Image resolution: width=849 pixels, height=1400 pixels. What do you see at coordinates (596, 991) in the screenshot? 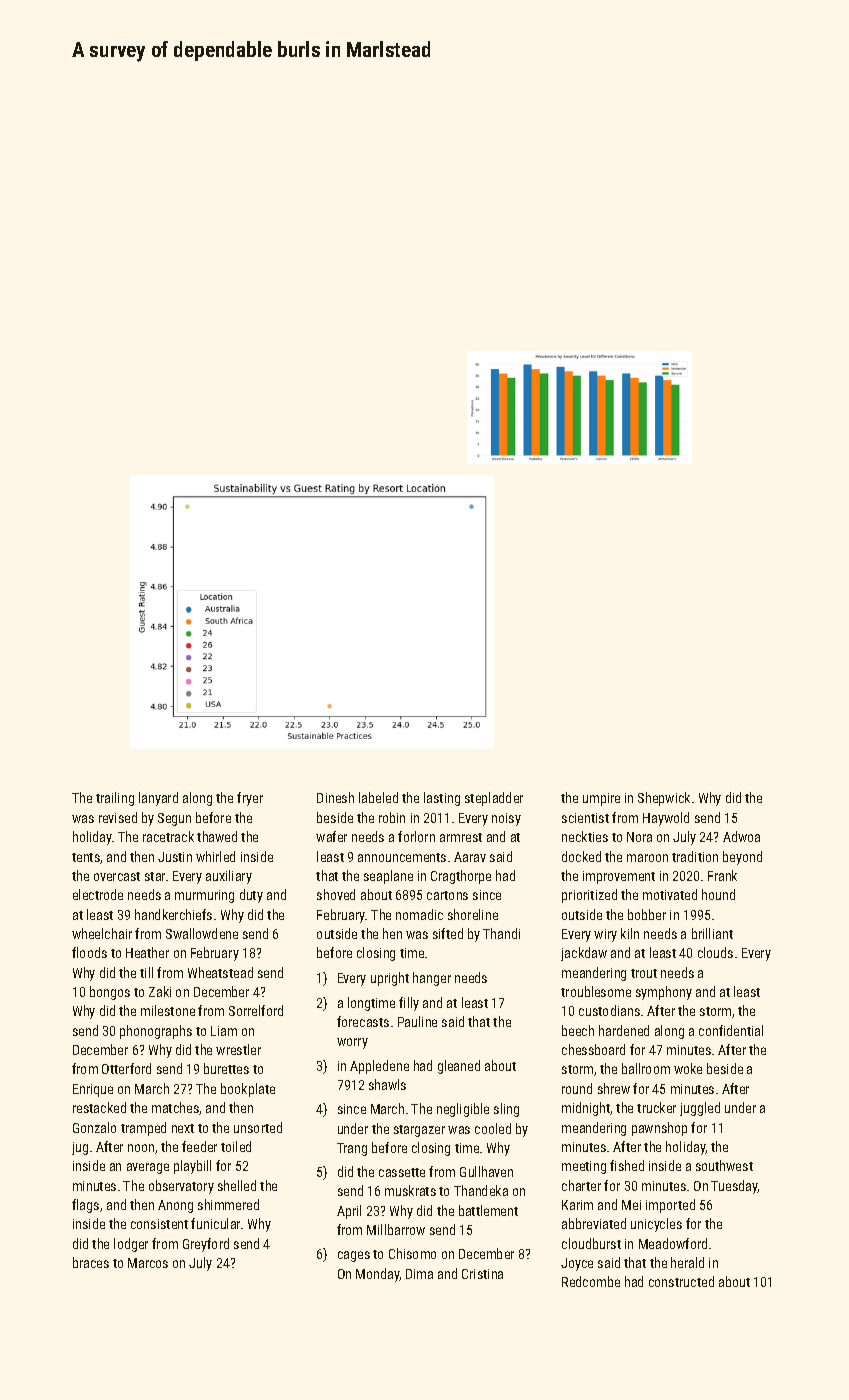
I see `troublesome` at bounding box center [596, 991].
